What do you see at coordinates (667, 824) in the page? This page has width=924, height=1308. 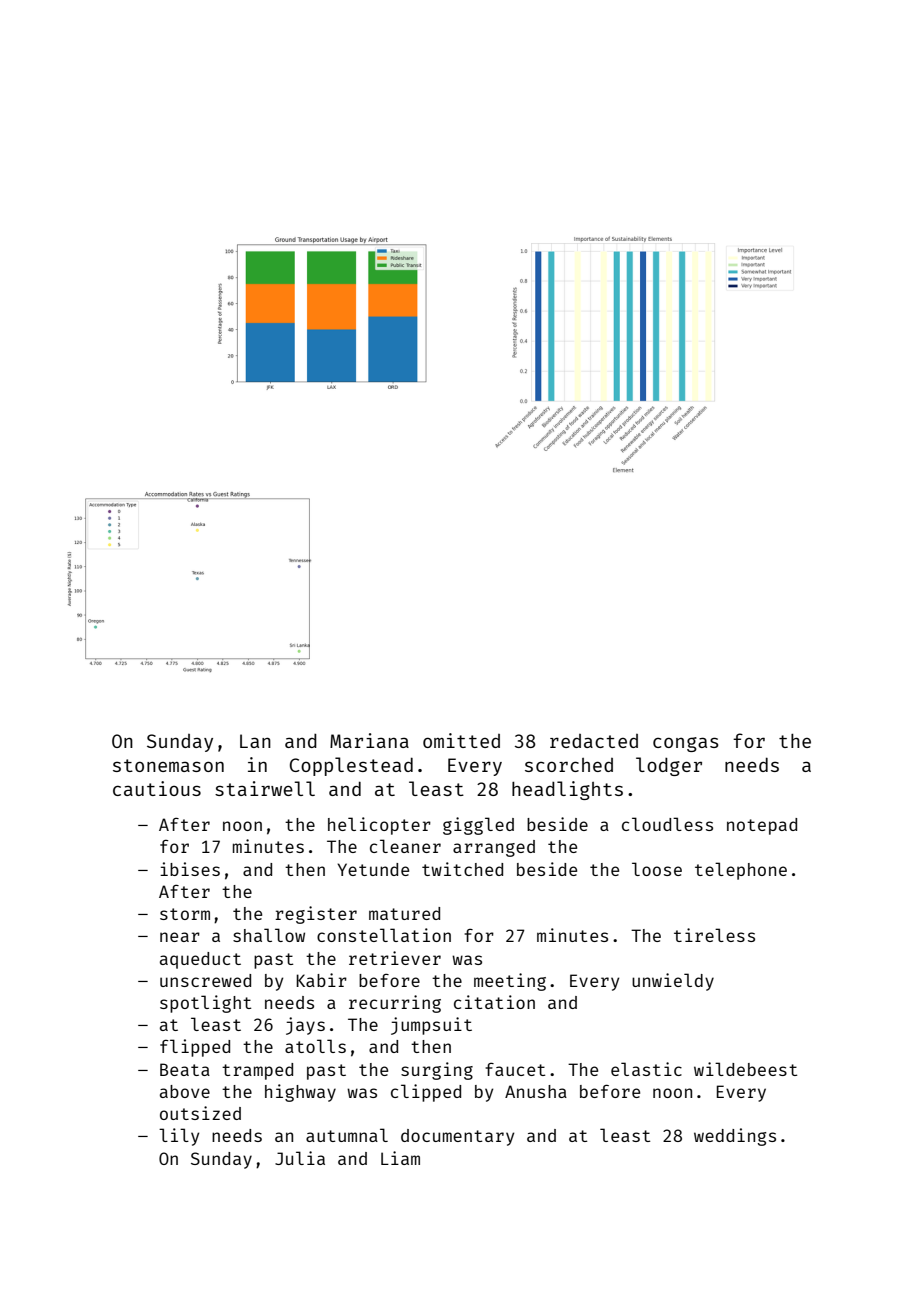 I see `cloudless` at bounding box center [667, 824].
